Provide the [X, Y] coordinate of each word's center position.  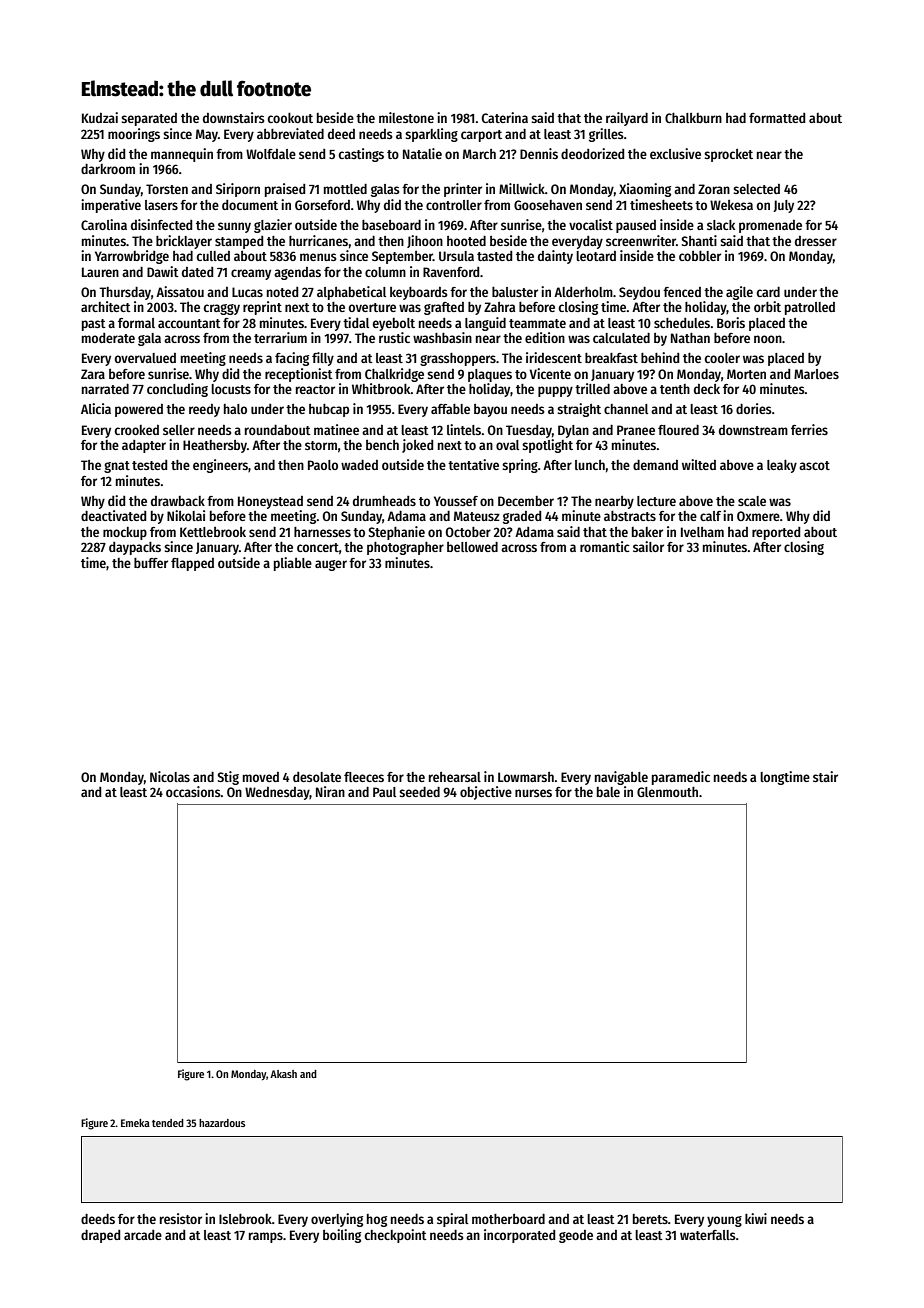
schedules [682, 323]
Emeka [135, 1123]
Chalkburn [693, 118]
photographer [405, 548]
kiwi [756, 1218]
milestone [406, 117]
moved [261, 777]
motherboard [508, 1219]
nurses [533, 793]
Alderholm [583, 292]
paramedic [681, 778]
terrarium [280, 337]
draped [100, 1236]
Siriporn [238, 190]
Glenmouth [667, 792]
